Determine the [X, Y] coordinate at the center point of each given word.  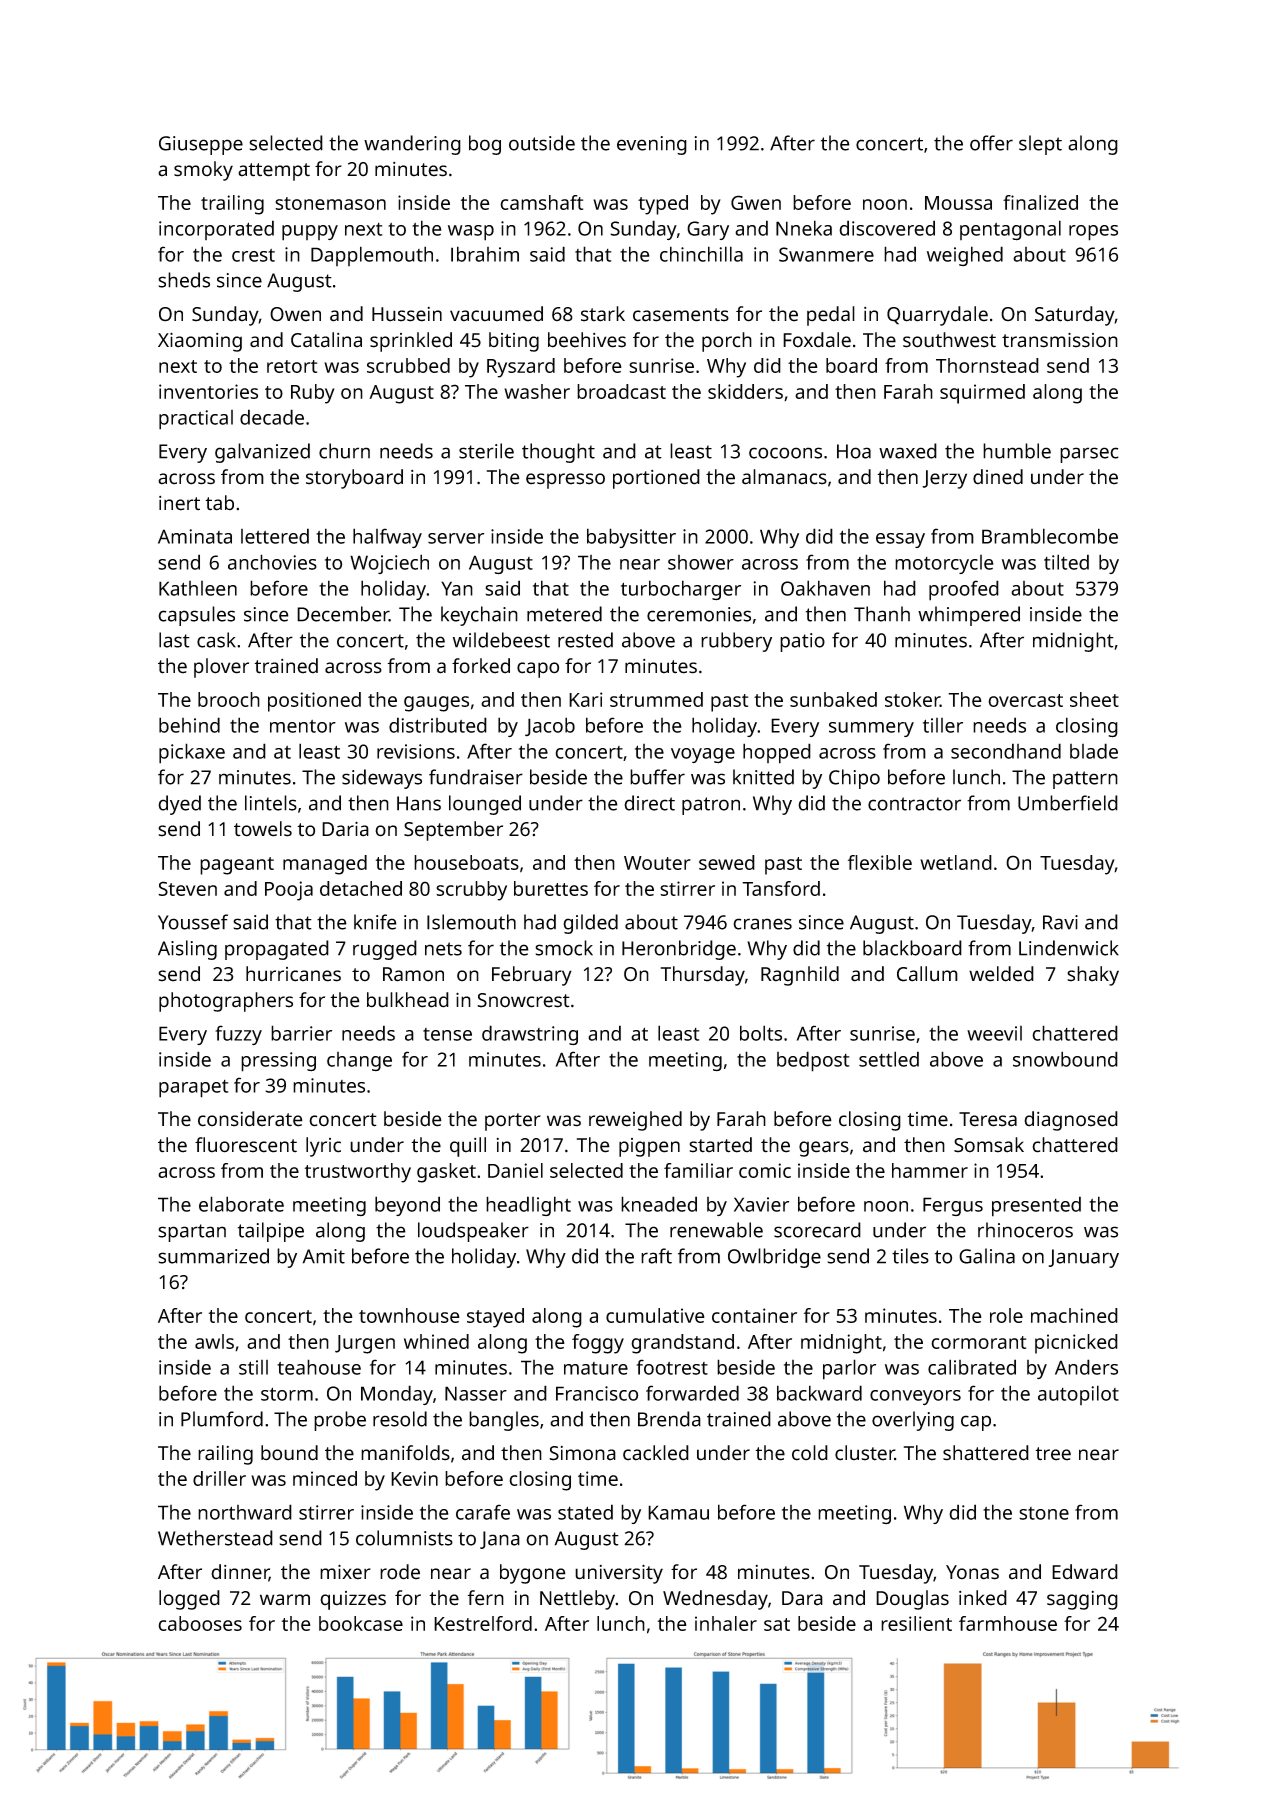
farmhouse [1008, 1623]
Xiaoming [200, 342]
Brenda [669, 1419]
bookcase [361, 1623]
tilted [1066, 562]
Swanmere [826, 254]
